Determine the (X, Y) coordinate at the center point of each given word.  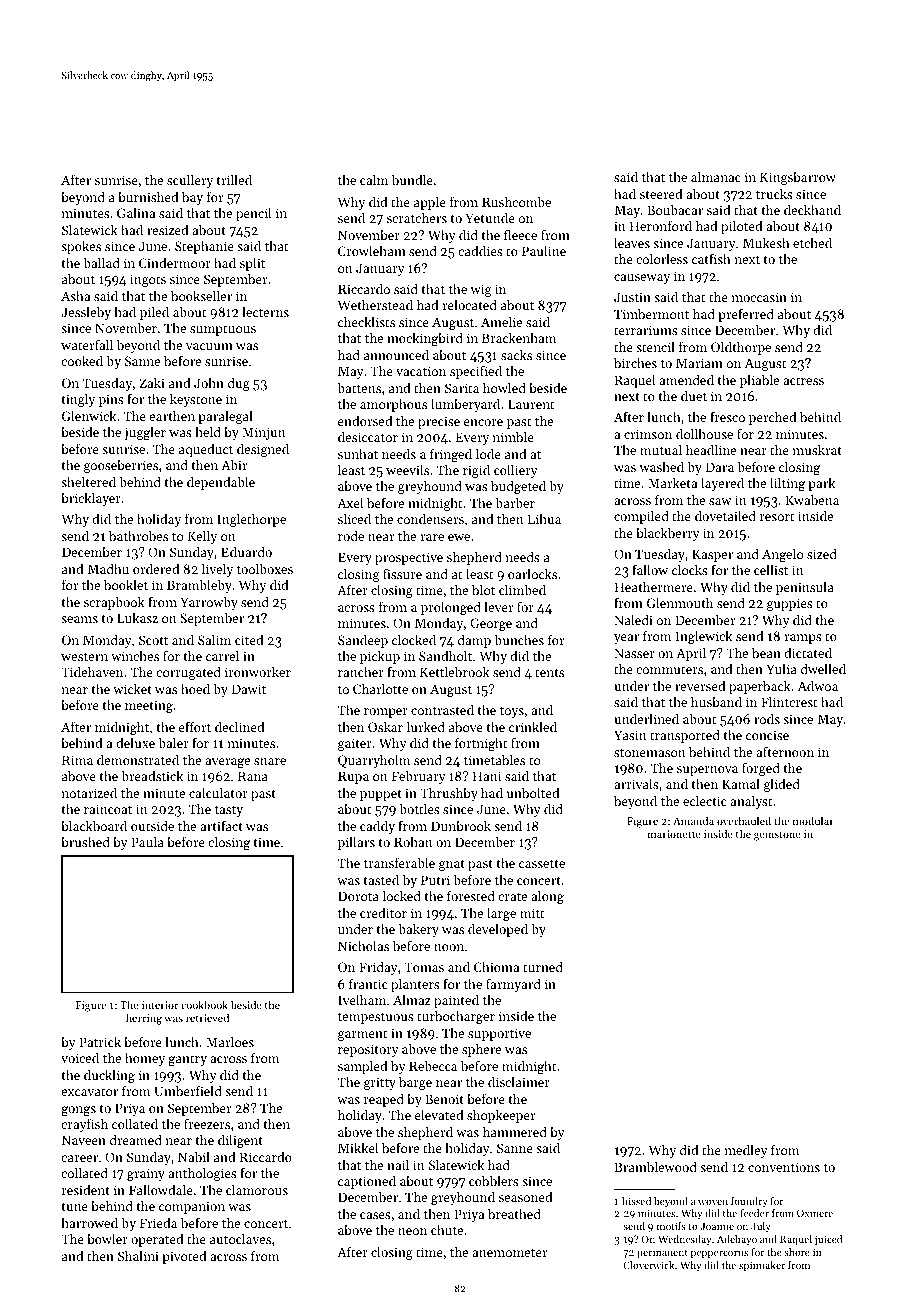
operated (157, 1240)
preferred (746, 315)
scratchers (417, 218)
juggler (145, 433)
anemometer (509, 1253)
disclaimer (519, 1082)
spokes (81, 247)
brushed (85, 842)
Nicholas (363, 945)
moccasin (759, 297)
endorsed (365, 421)
